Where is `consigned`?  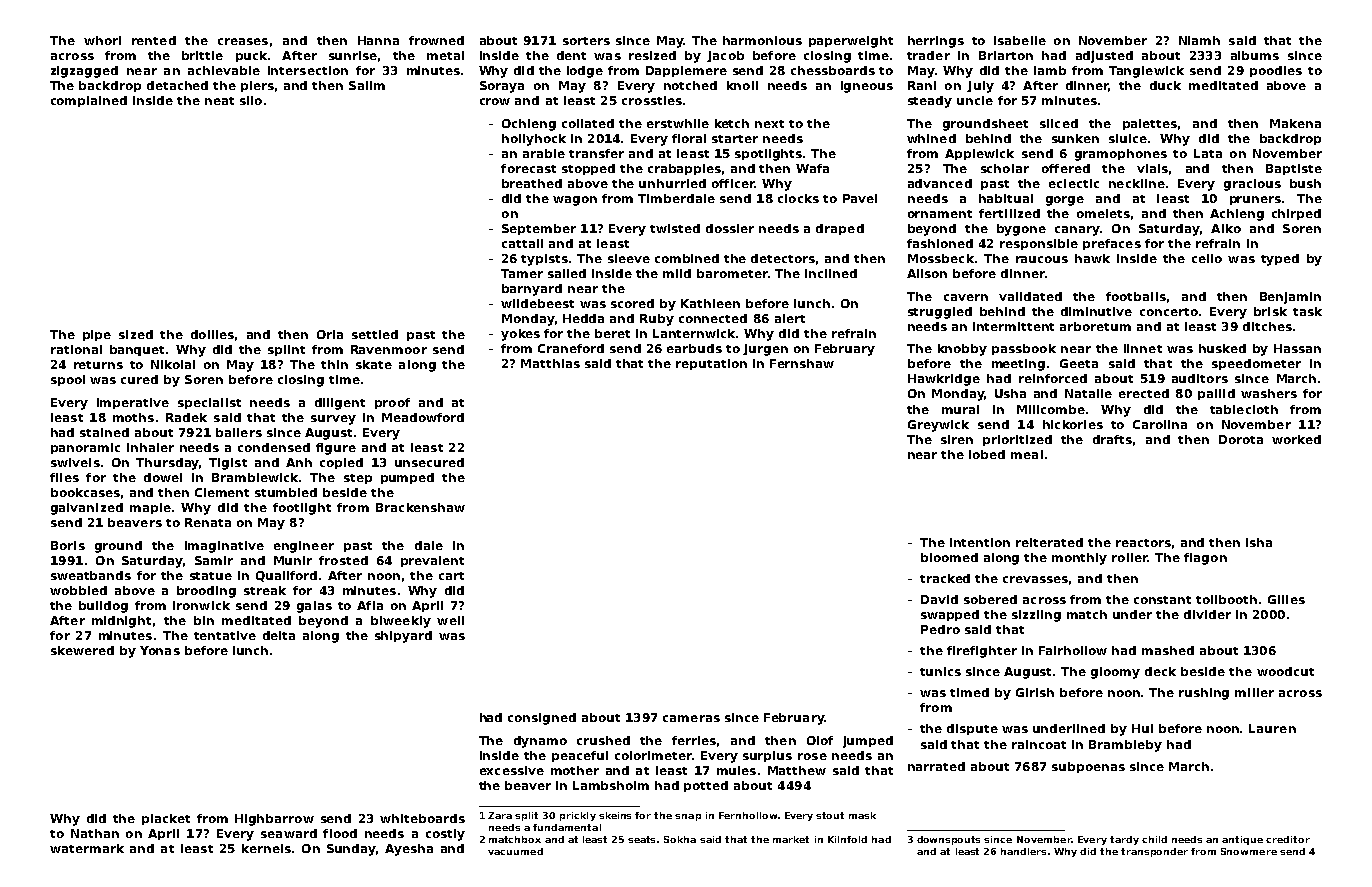 consigned is located at coordinates (542, 719).
